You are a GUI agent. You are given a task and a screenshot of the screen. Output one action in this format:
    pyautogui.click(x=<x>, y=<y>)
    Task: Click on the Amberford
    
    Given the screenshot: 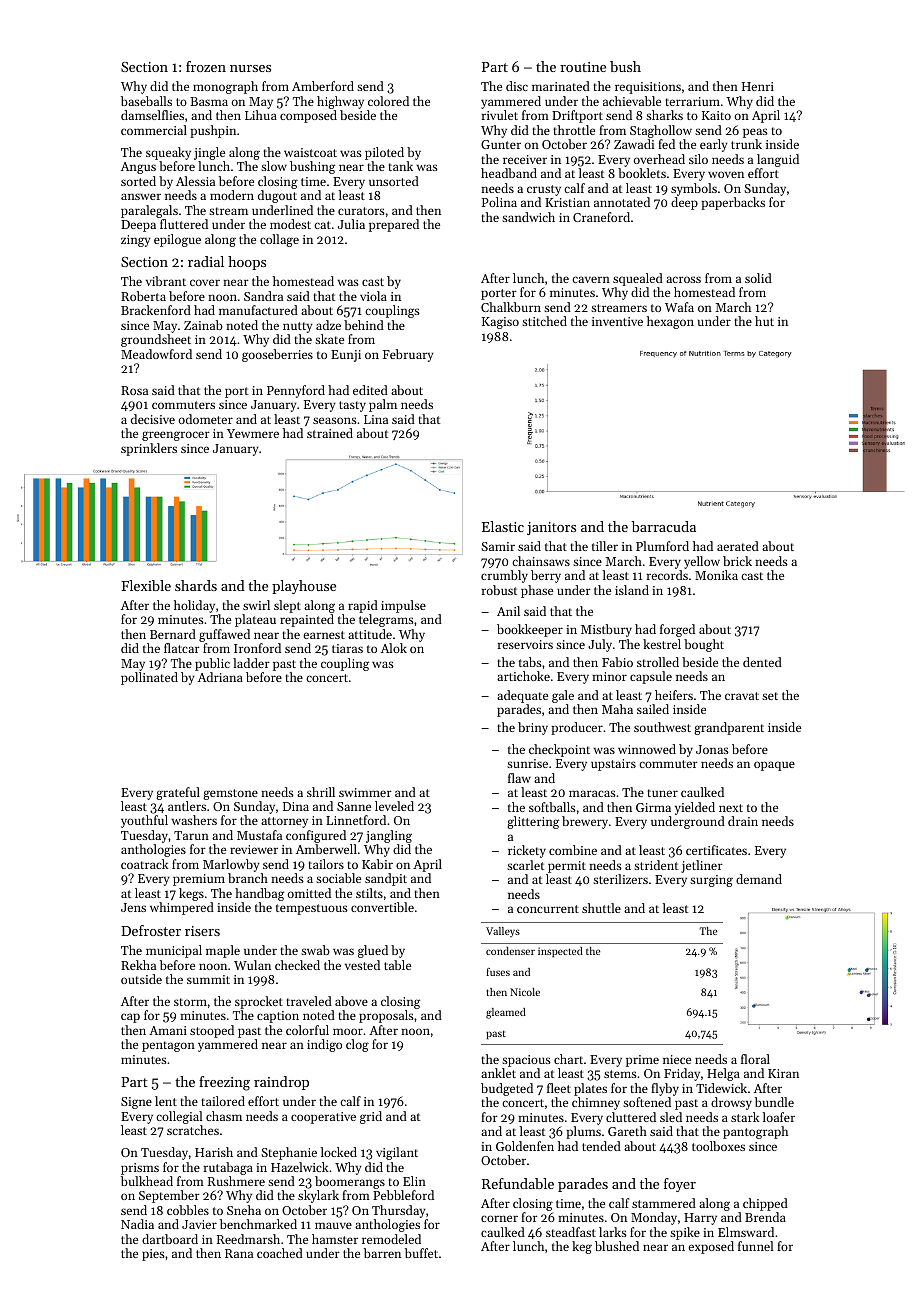 What is the action you would take?
    pyautogui.click(x=323, y=86)
